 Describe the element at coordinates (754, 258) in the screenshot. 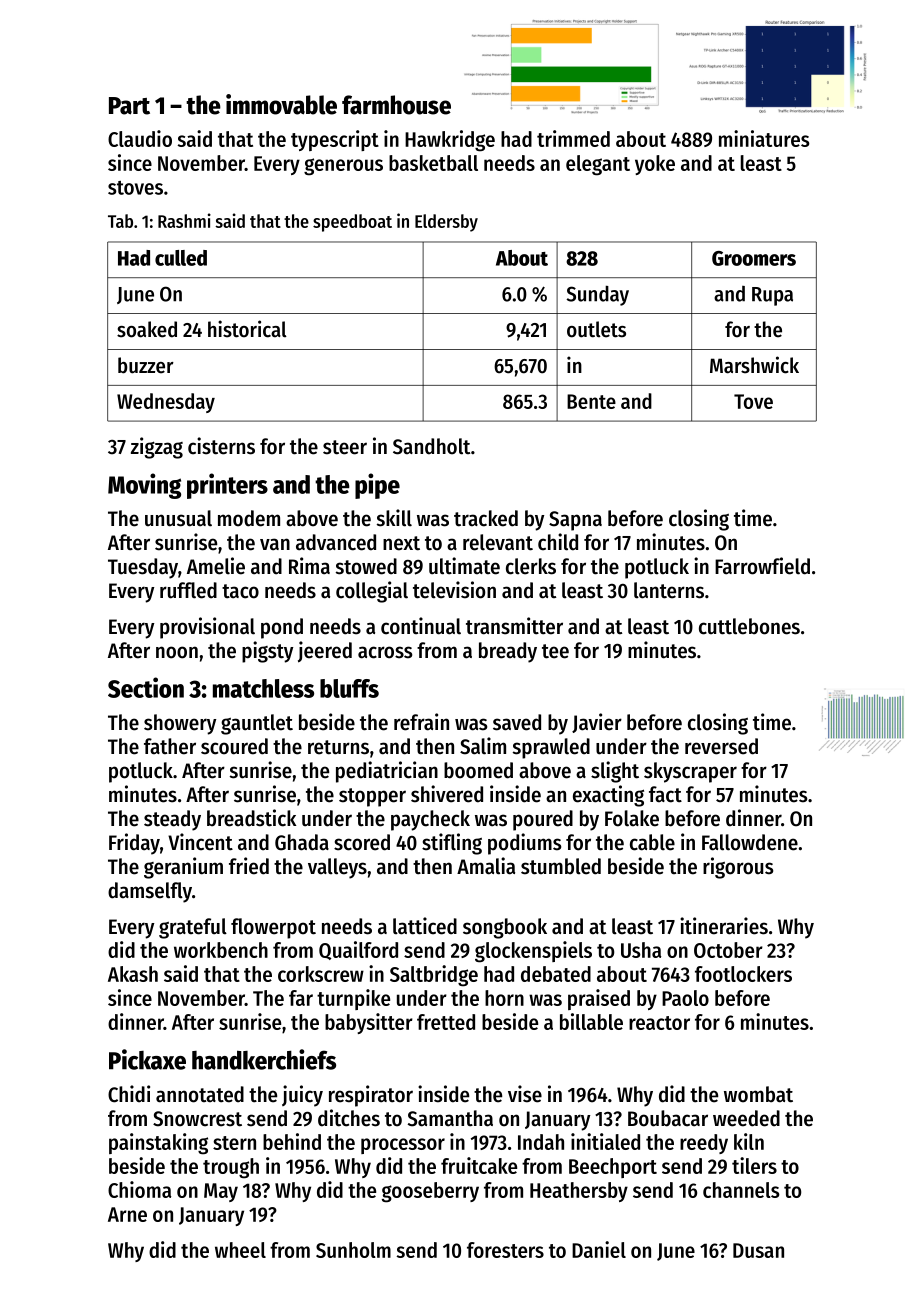

I see `Groomers` at that location.
